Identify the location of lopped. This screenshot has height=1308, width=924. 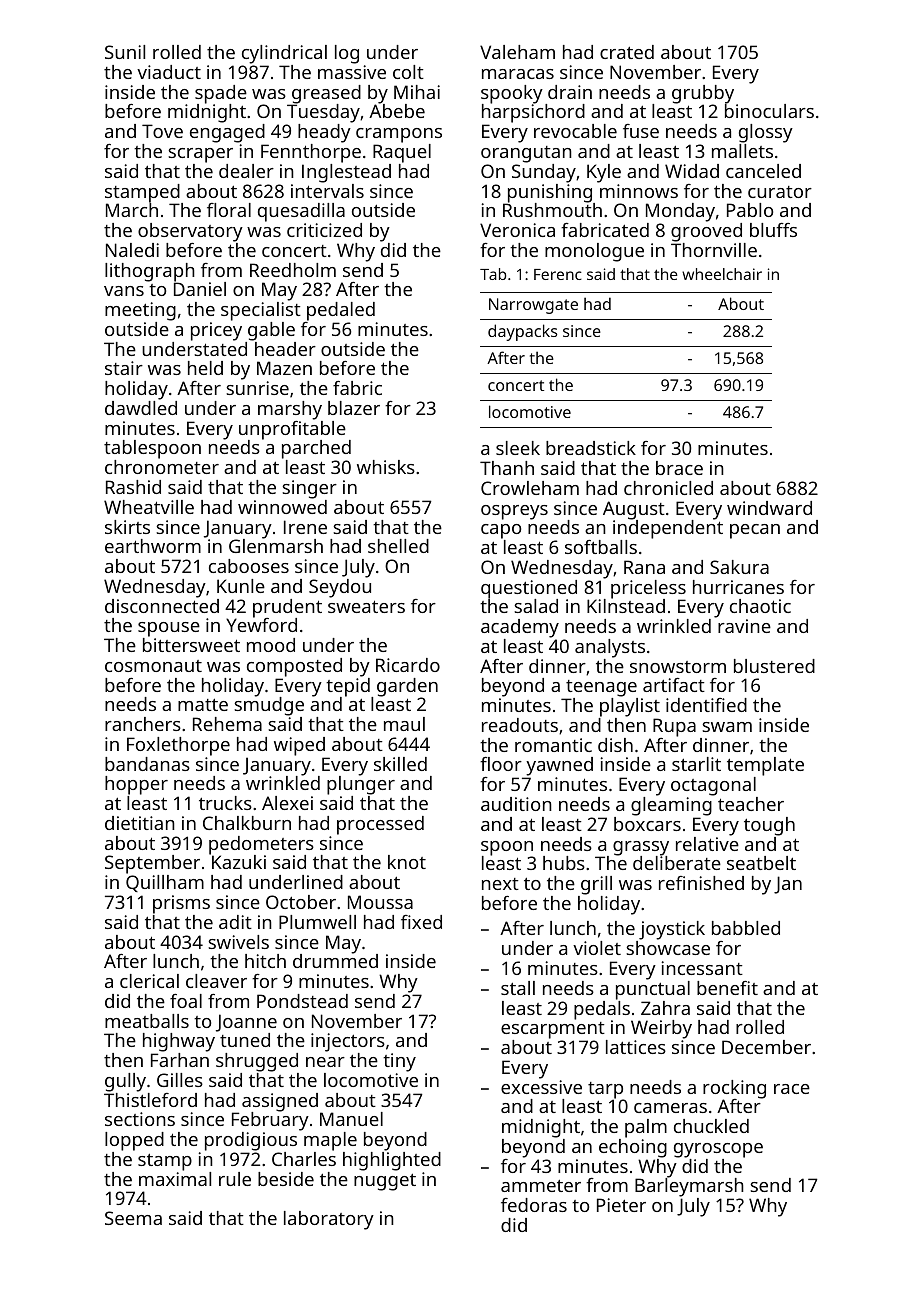
(134, 1141).
